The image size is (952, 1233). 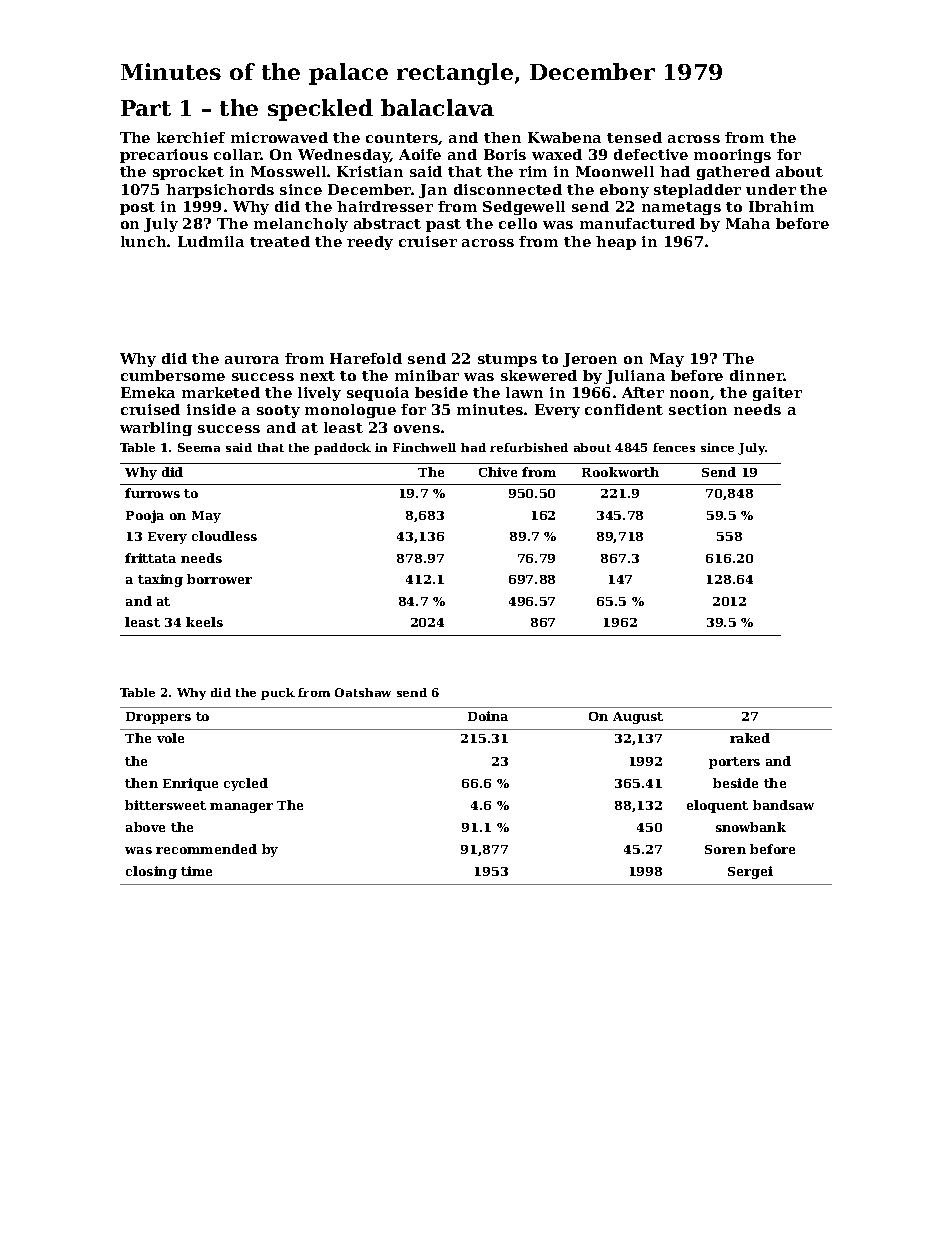 I want to click on skewered, so click(x=539, y=375).
